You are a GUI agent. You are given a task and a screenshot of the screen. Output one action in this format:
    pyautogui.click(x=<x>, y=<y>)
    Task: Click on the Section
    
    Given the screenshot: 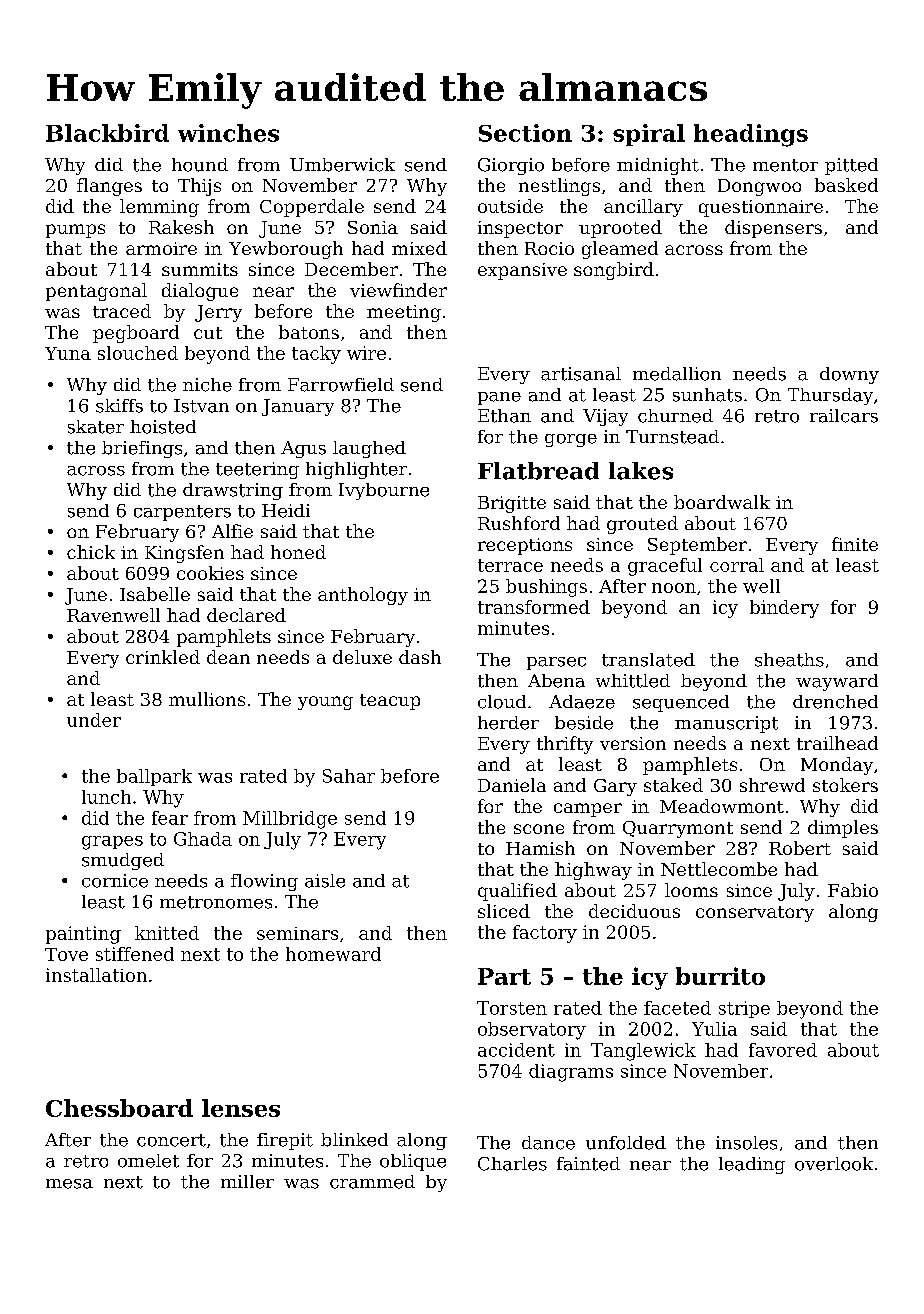 What is the action you would take?
    pyautogui.click(x=525, y=133)
